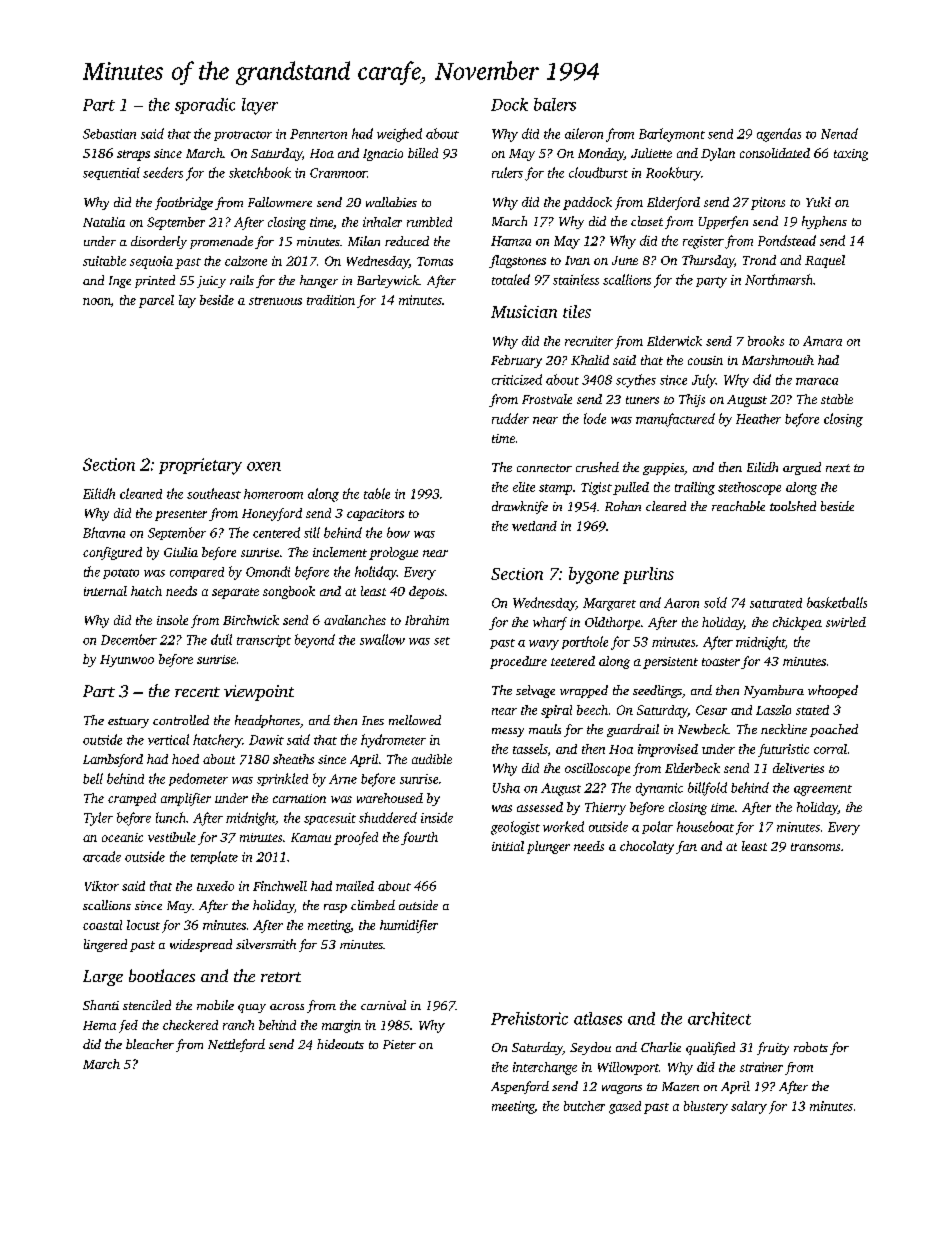 This screenshot has width=952, height=1233. Describe the element at coordinates (811, 1047) in the screenshot. I see `robots` at that location.
